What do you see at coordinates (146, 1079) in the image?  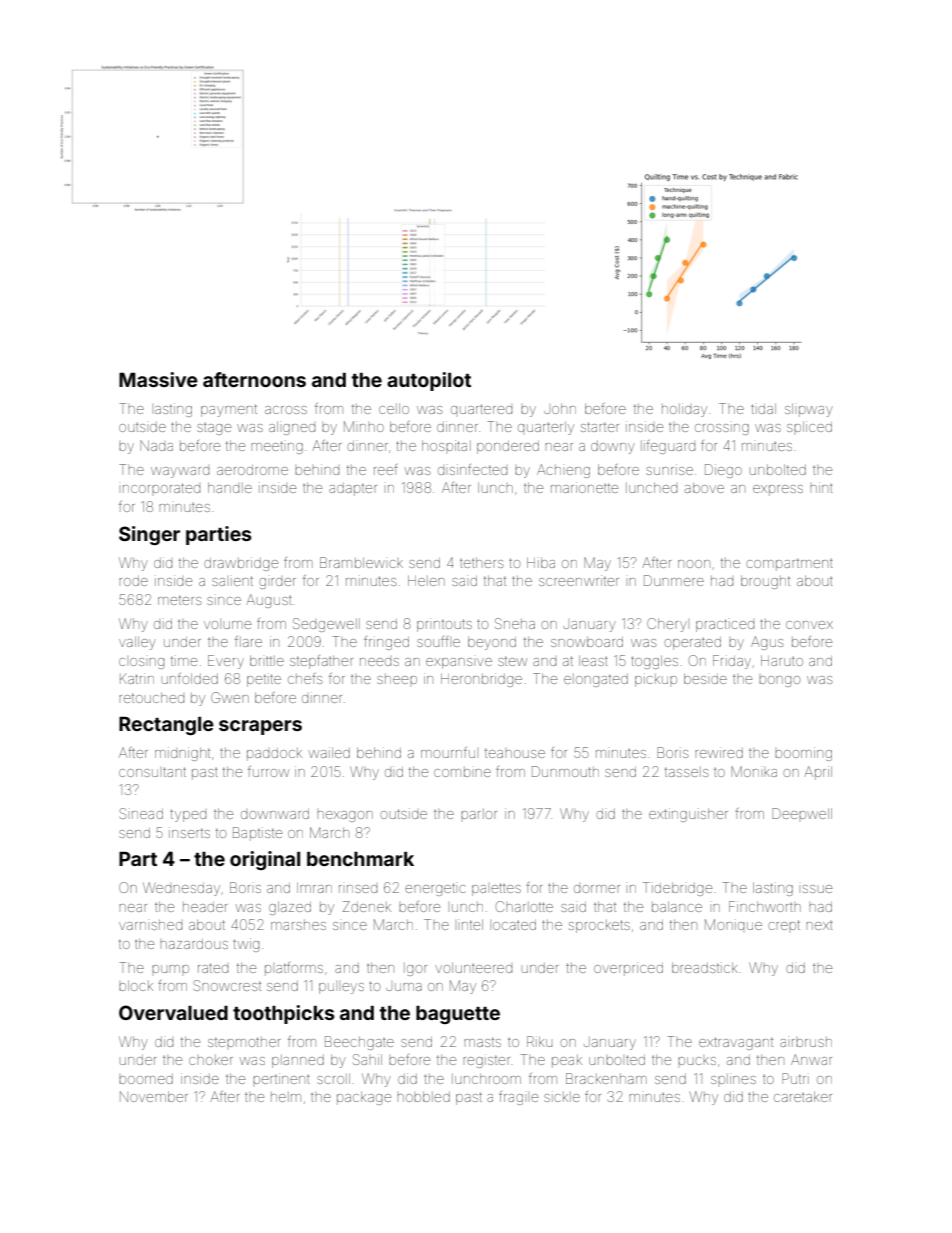 I see `boomed` at bounding box center [146, 1079].
